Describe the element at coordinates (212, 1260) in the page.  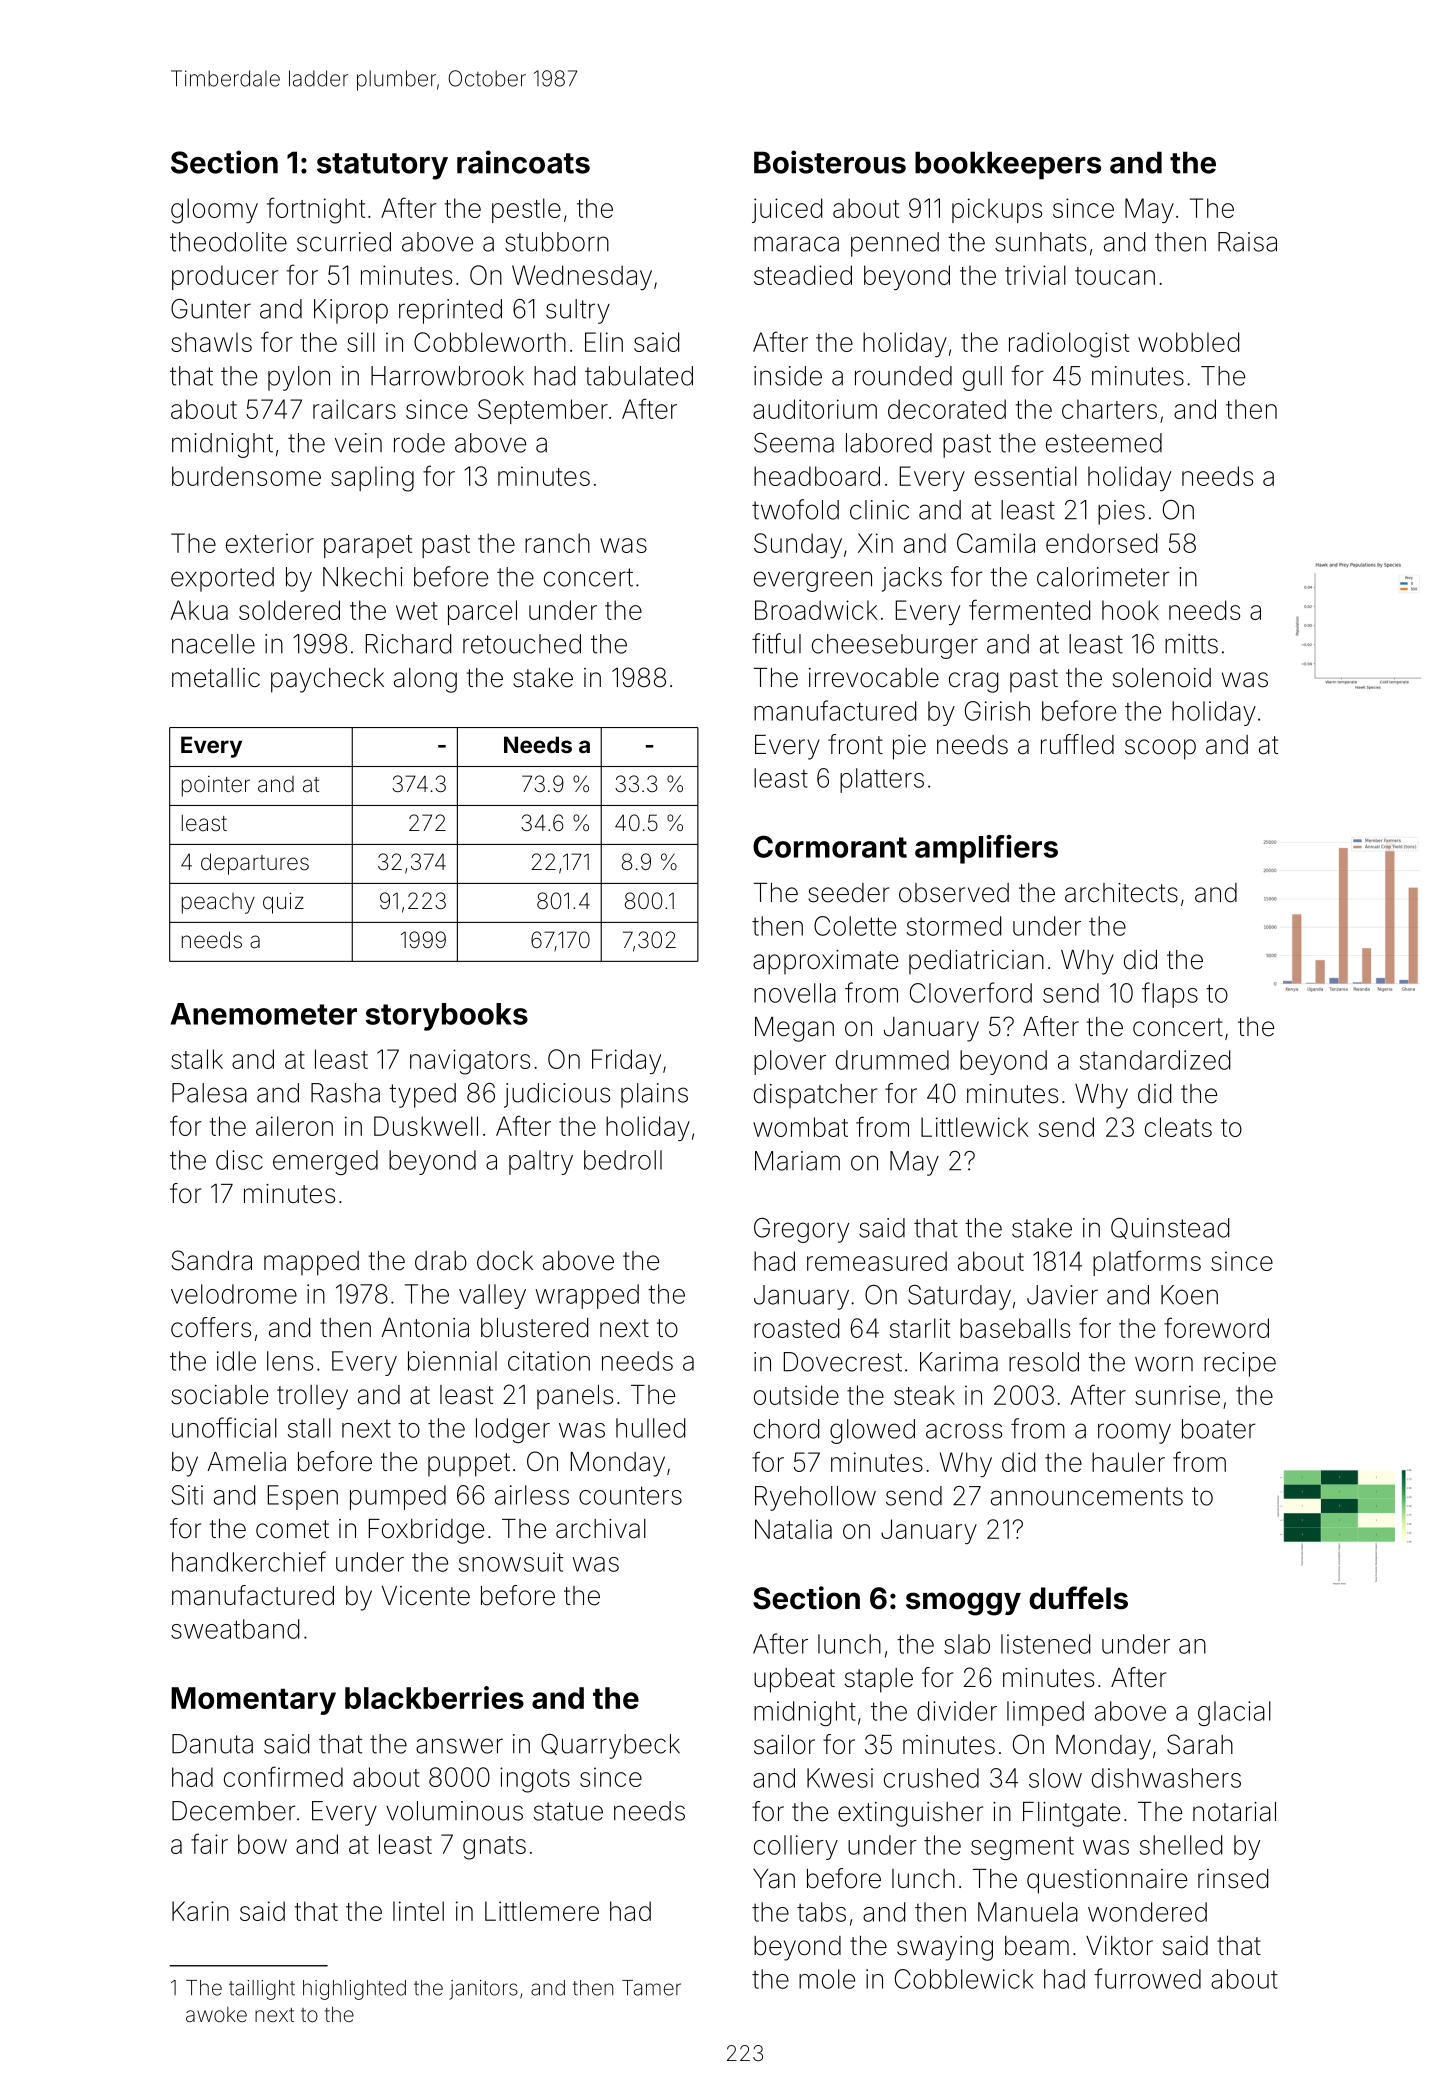
I see `Sandra` at that location.
